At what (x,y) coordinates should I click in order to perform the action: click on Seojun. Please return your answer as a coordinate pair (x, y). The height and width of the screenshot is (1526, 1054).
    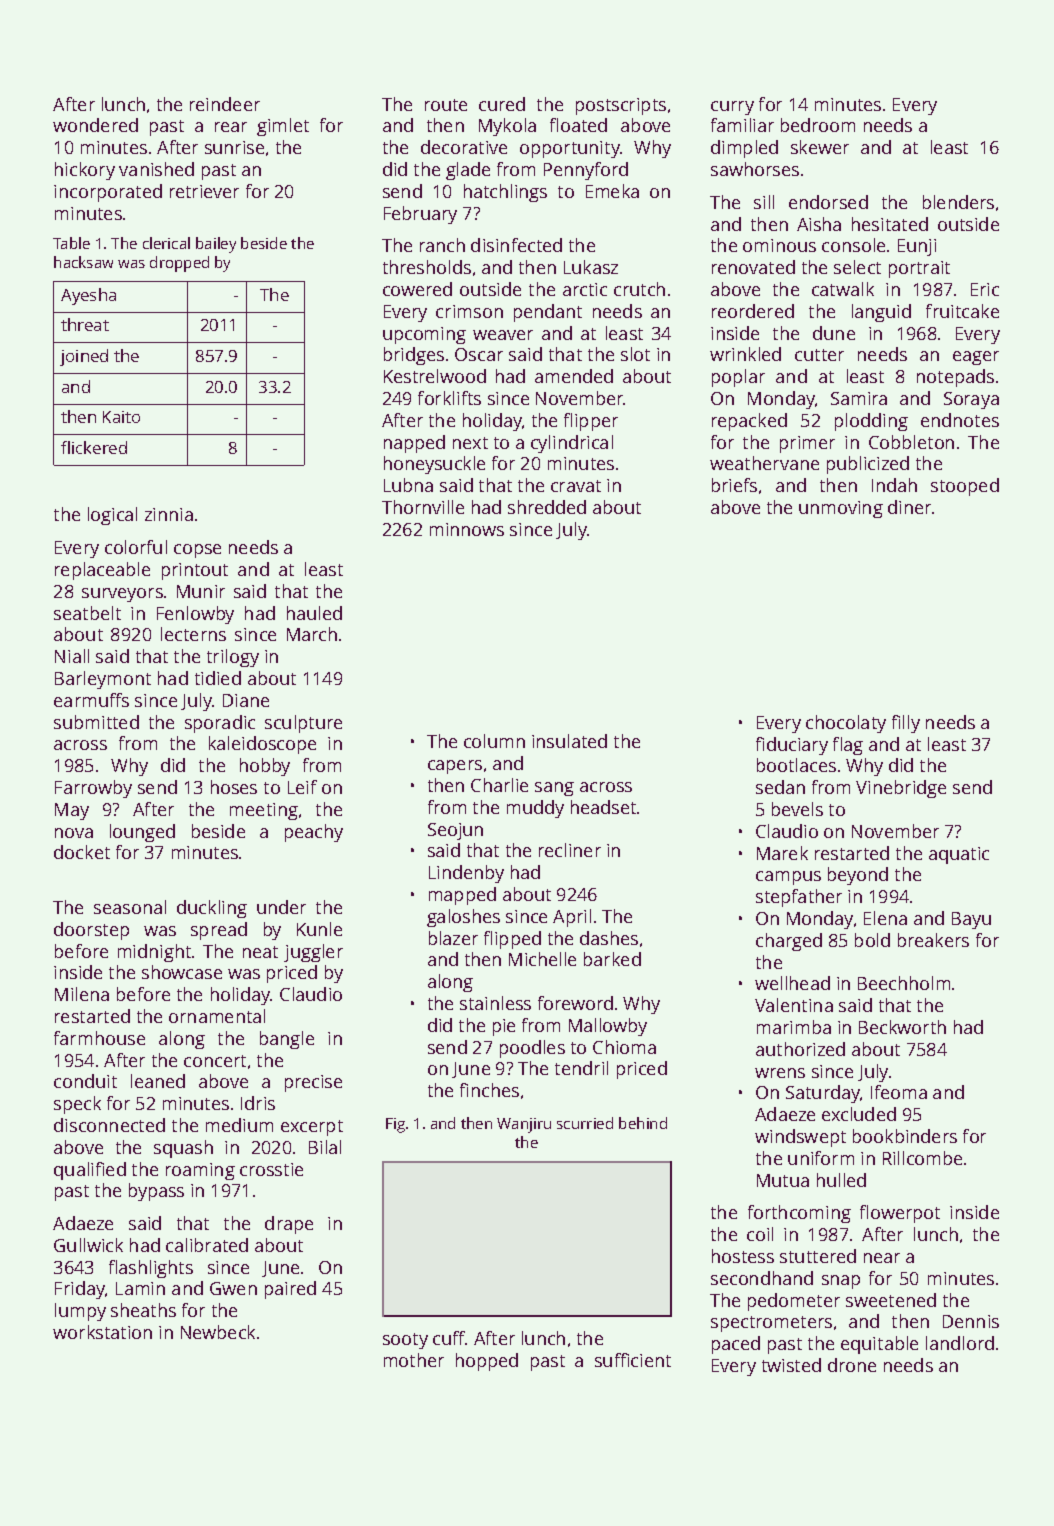
    Looking at the image, I should click on (455, 831).
